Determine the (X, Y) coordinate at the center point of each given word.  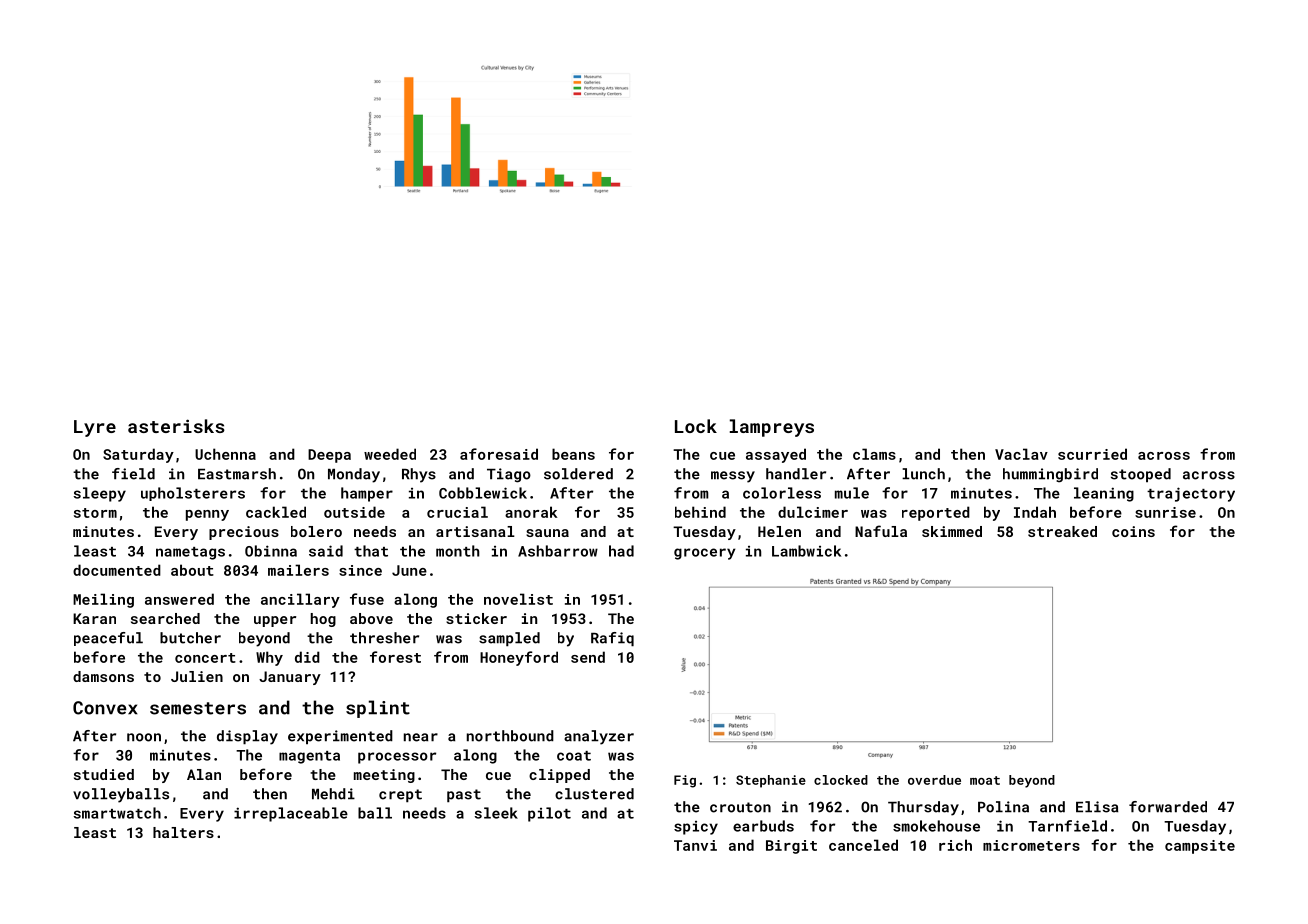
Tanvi (695, 845)
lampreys (772, 428)
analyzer (599, 737)
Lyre (95, 428)
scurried (1092, 454)
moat (985, 780)
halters (183, 832)
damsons (103, 676)
